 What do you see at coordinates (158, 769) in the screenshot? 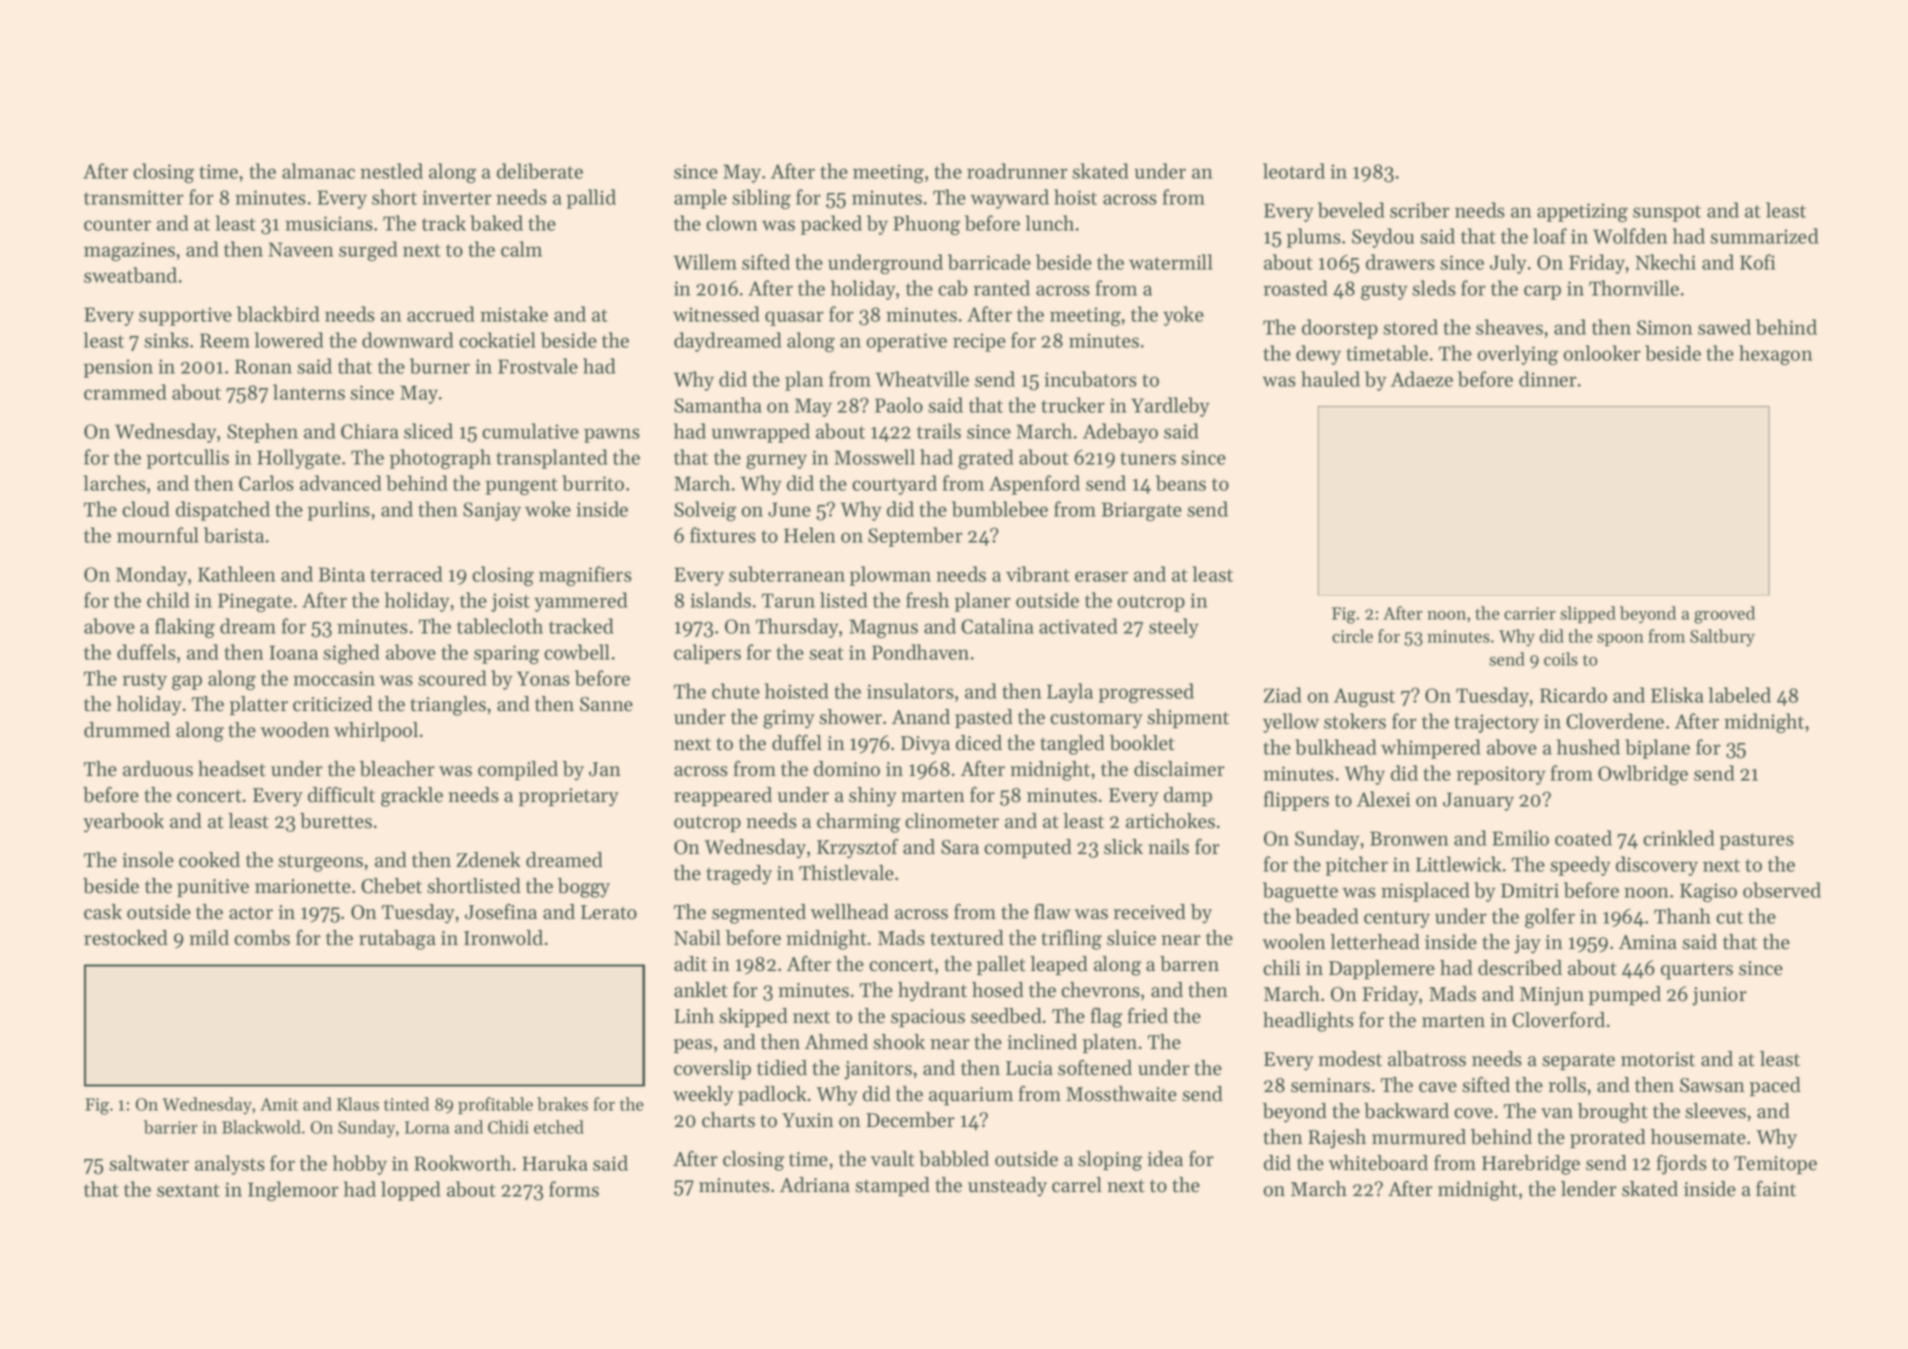
I see `arduous` at bounding box center [158, 769].
